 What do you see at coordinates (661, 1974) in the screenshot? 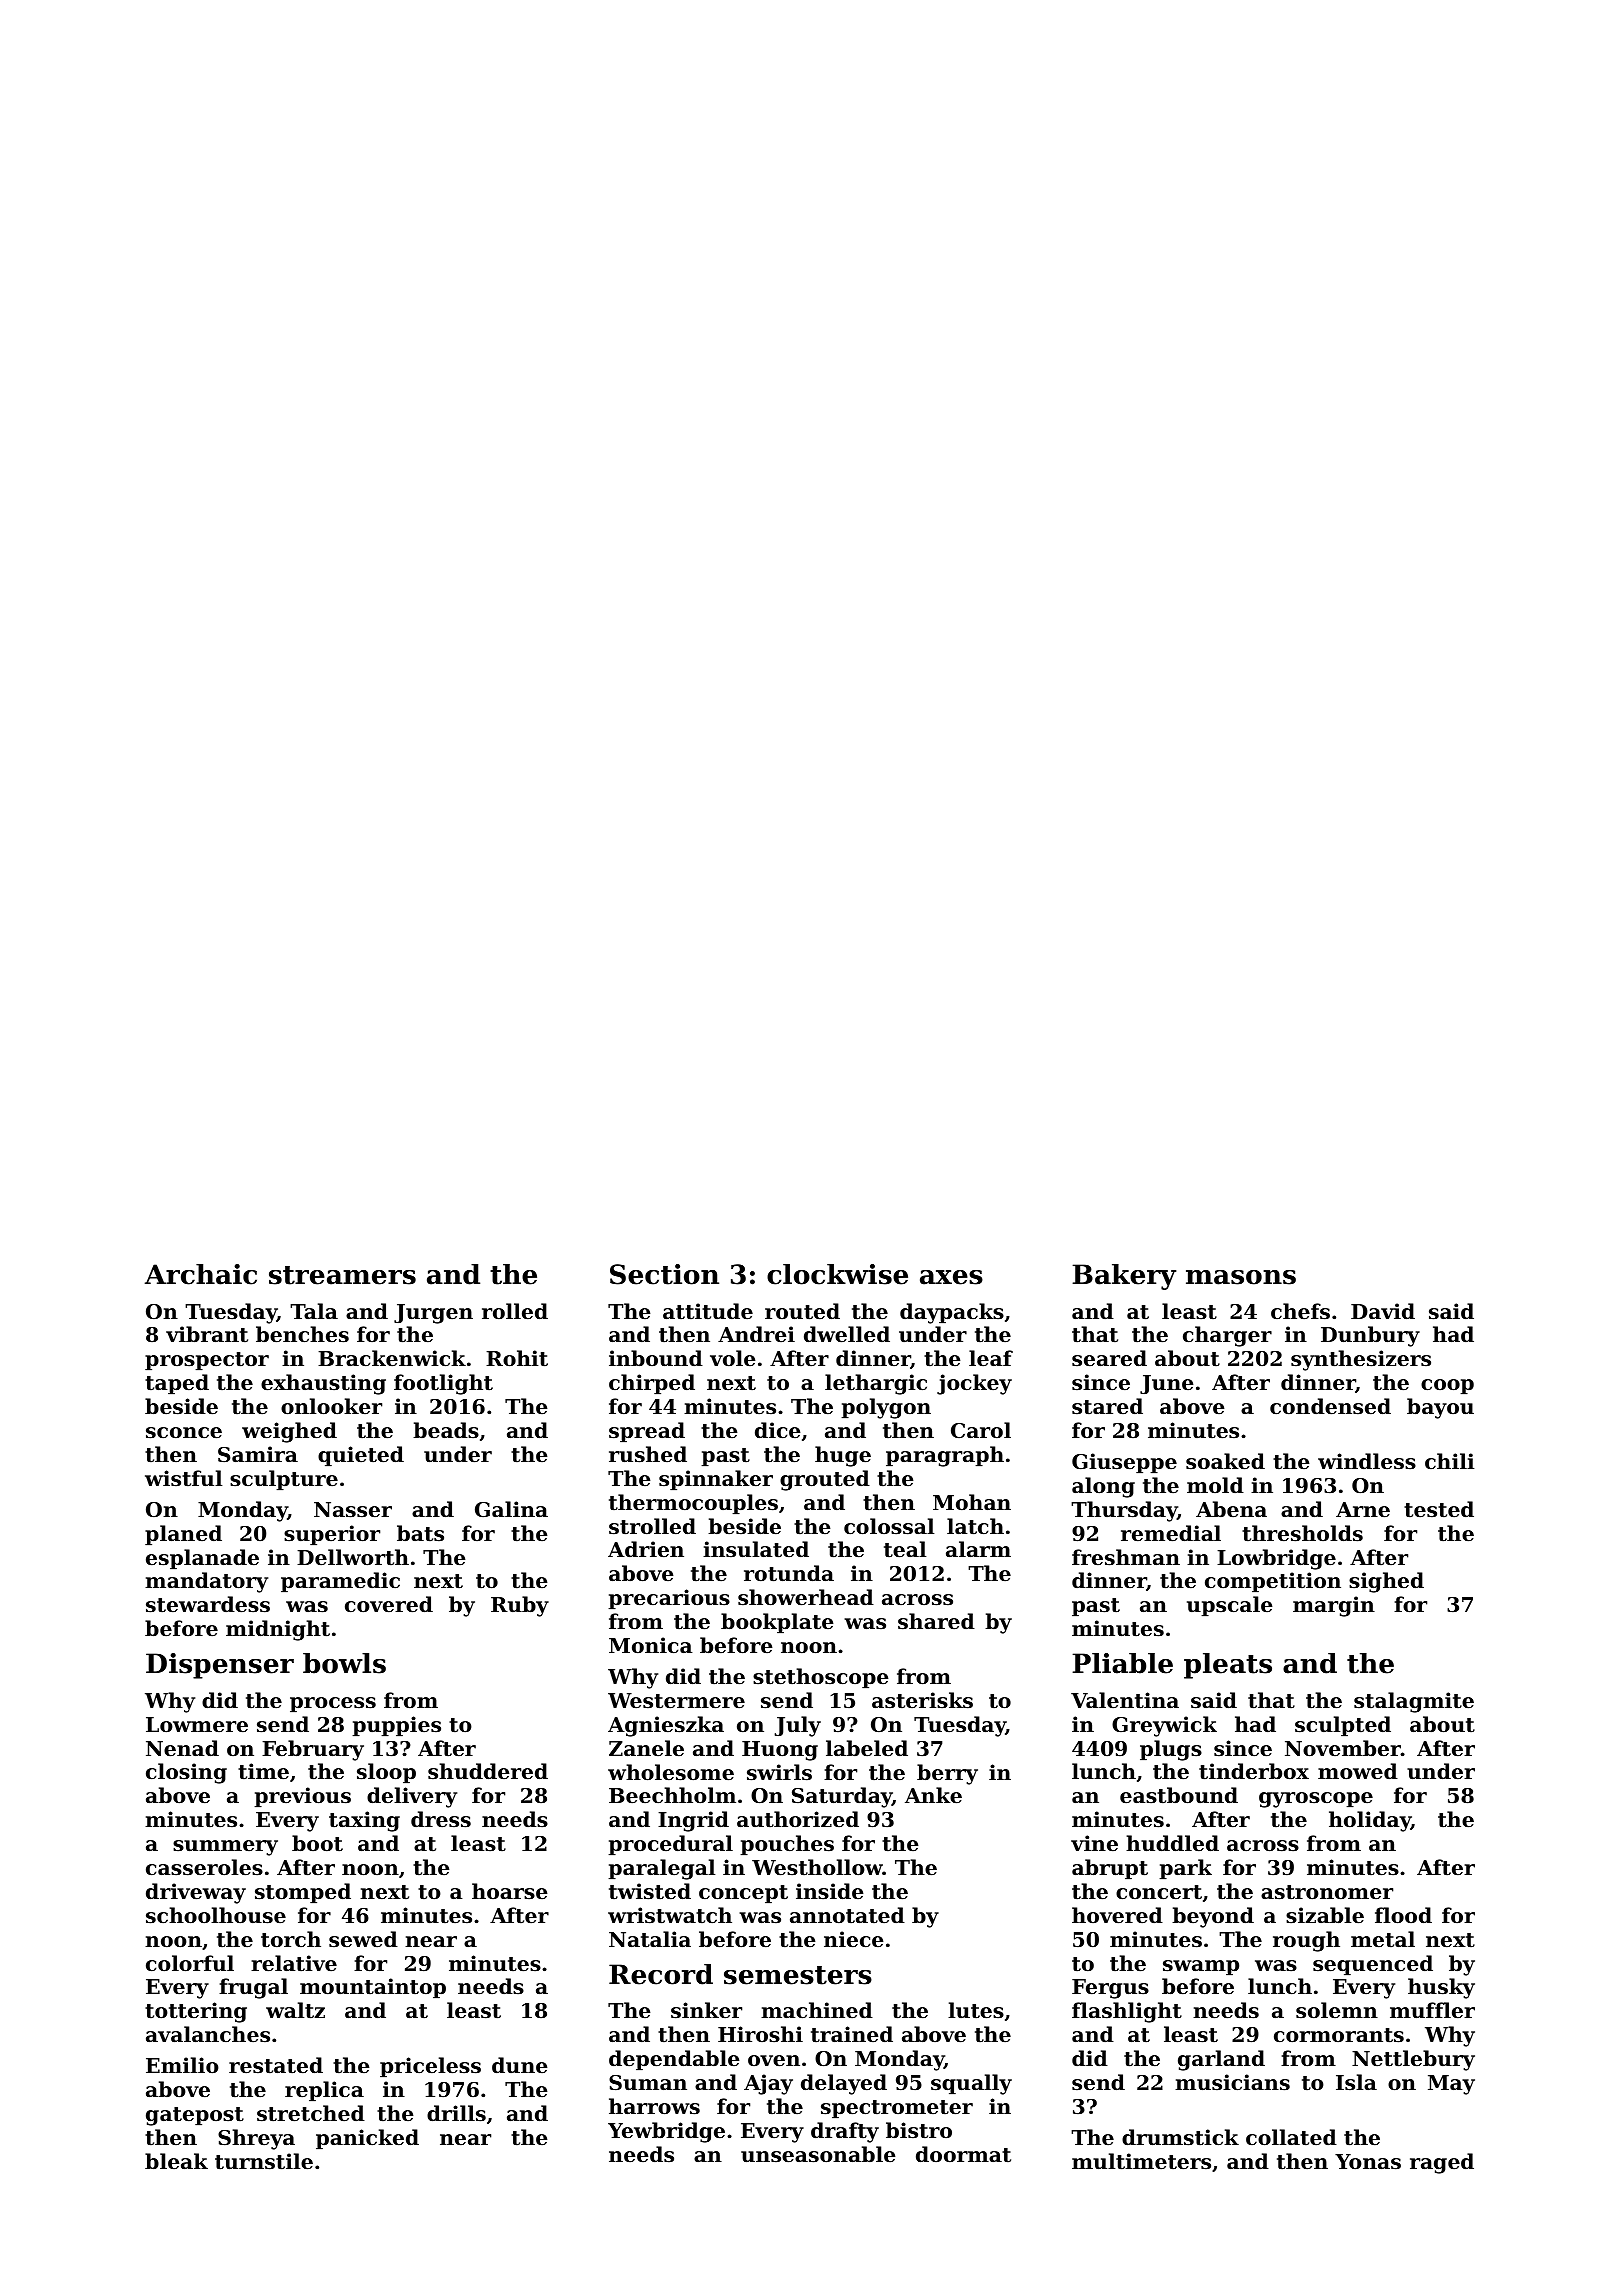
I see `Record` at bounding box center [661, 1974].
